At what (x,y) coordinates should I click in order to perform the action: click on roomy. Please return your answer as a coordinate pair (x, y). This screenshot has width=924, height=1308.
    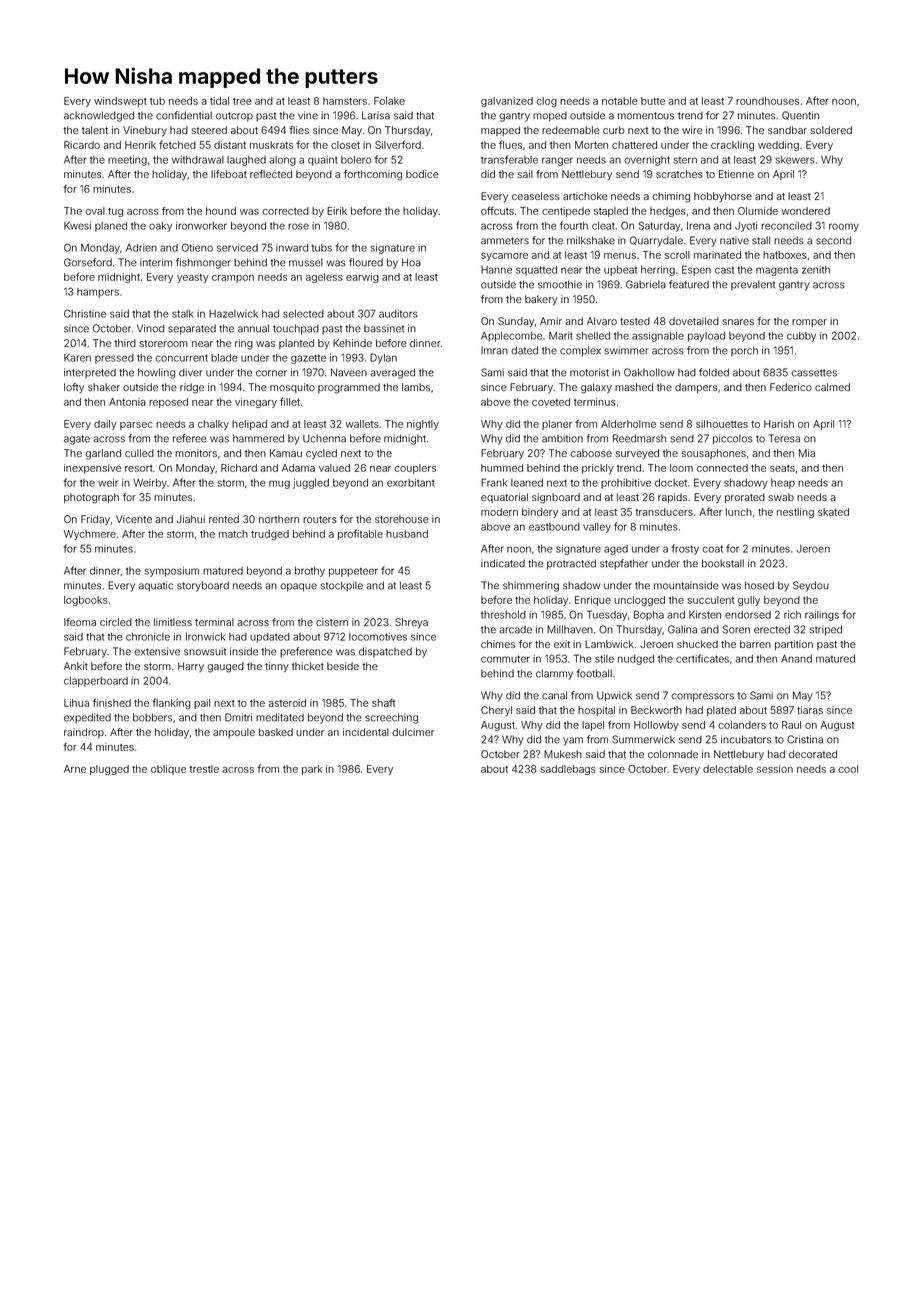
    Looking at the image, I should click on (844, 227).
